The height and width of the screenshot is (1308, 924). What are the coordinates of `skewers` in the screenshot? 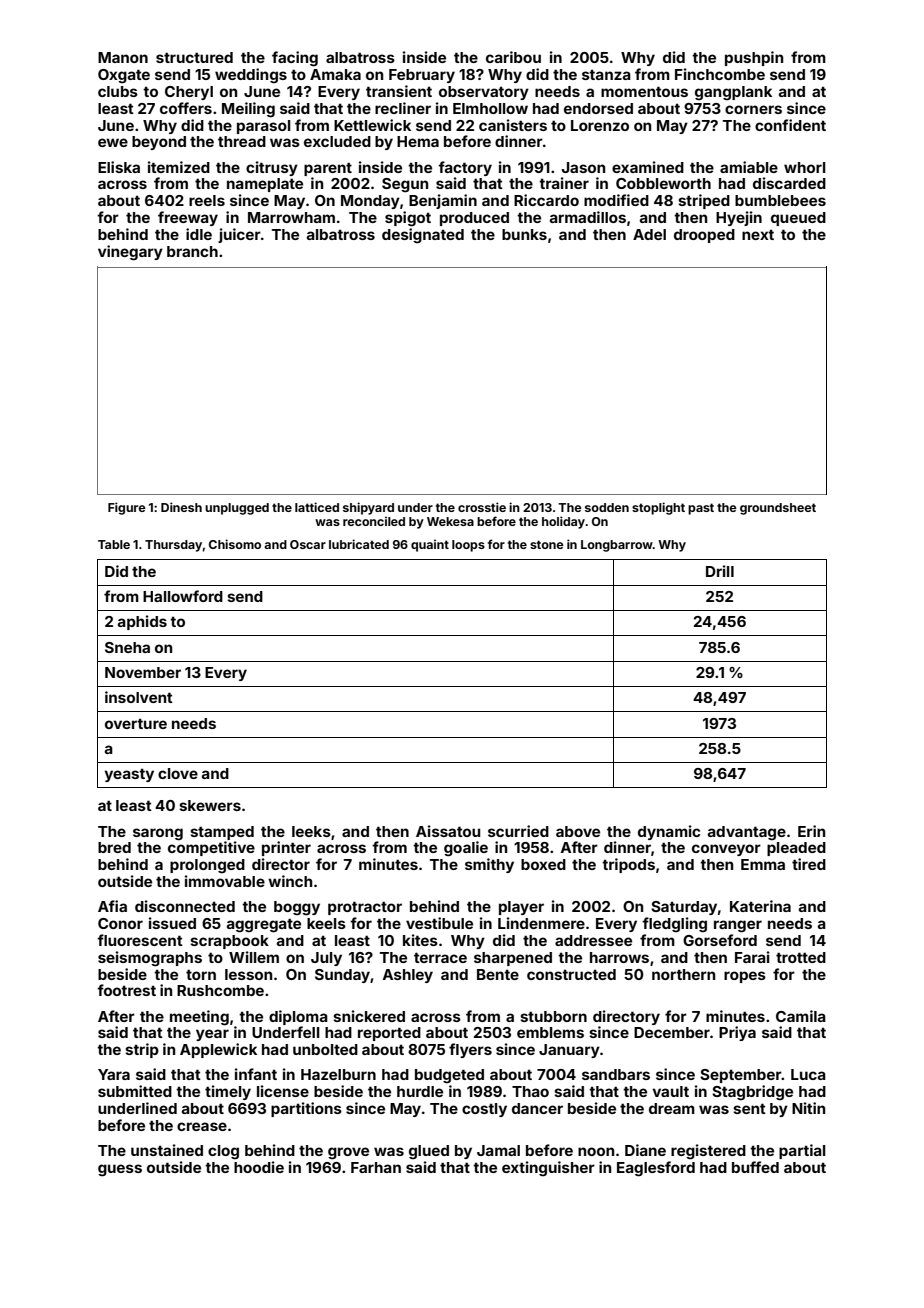 It's located at (210, 805).
